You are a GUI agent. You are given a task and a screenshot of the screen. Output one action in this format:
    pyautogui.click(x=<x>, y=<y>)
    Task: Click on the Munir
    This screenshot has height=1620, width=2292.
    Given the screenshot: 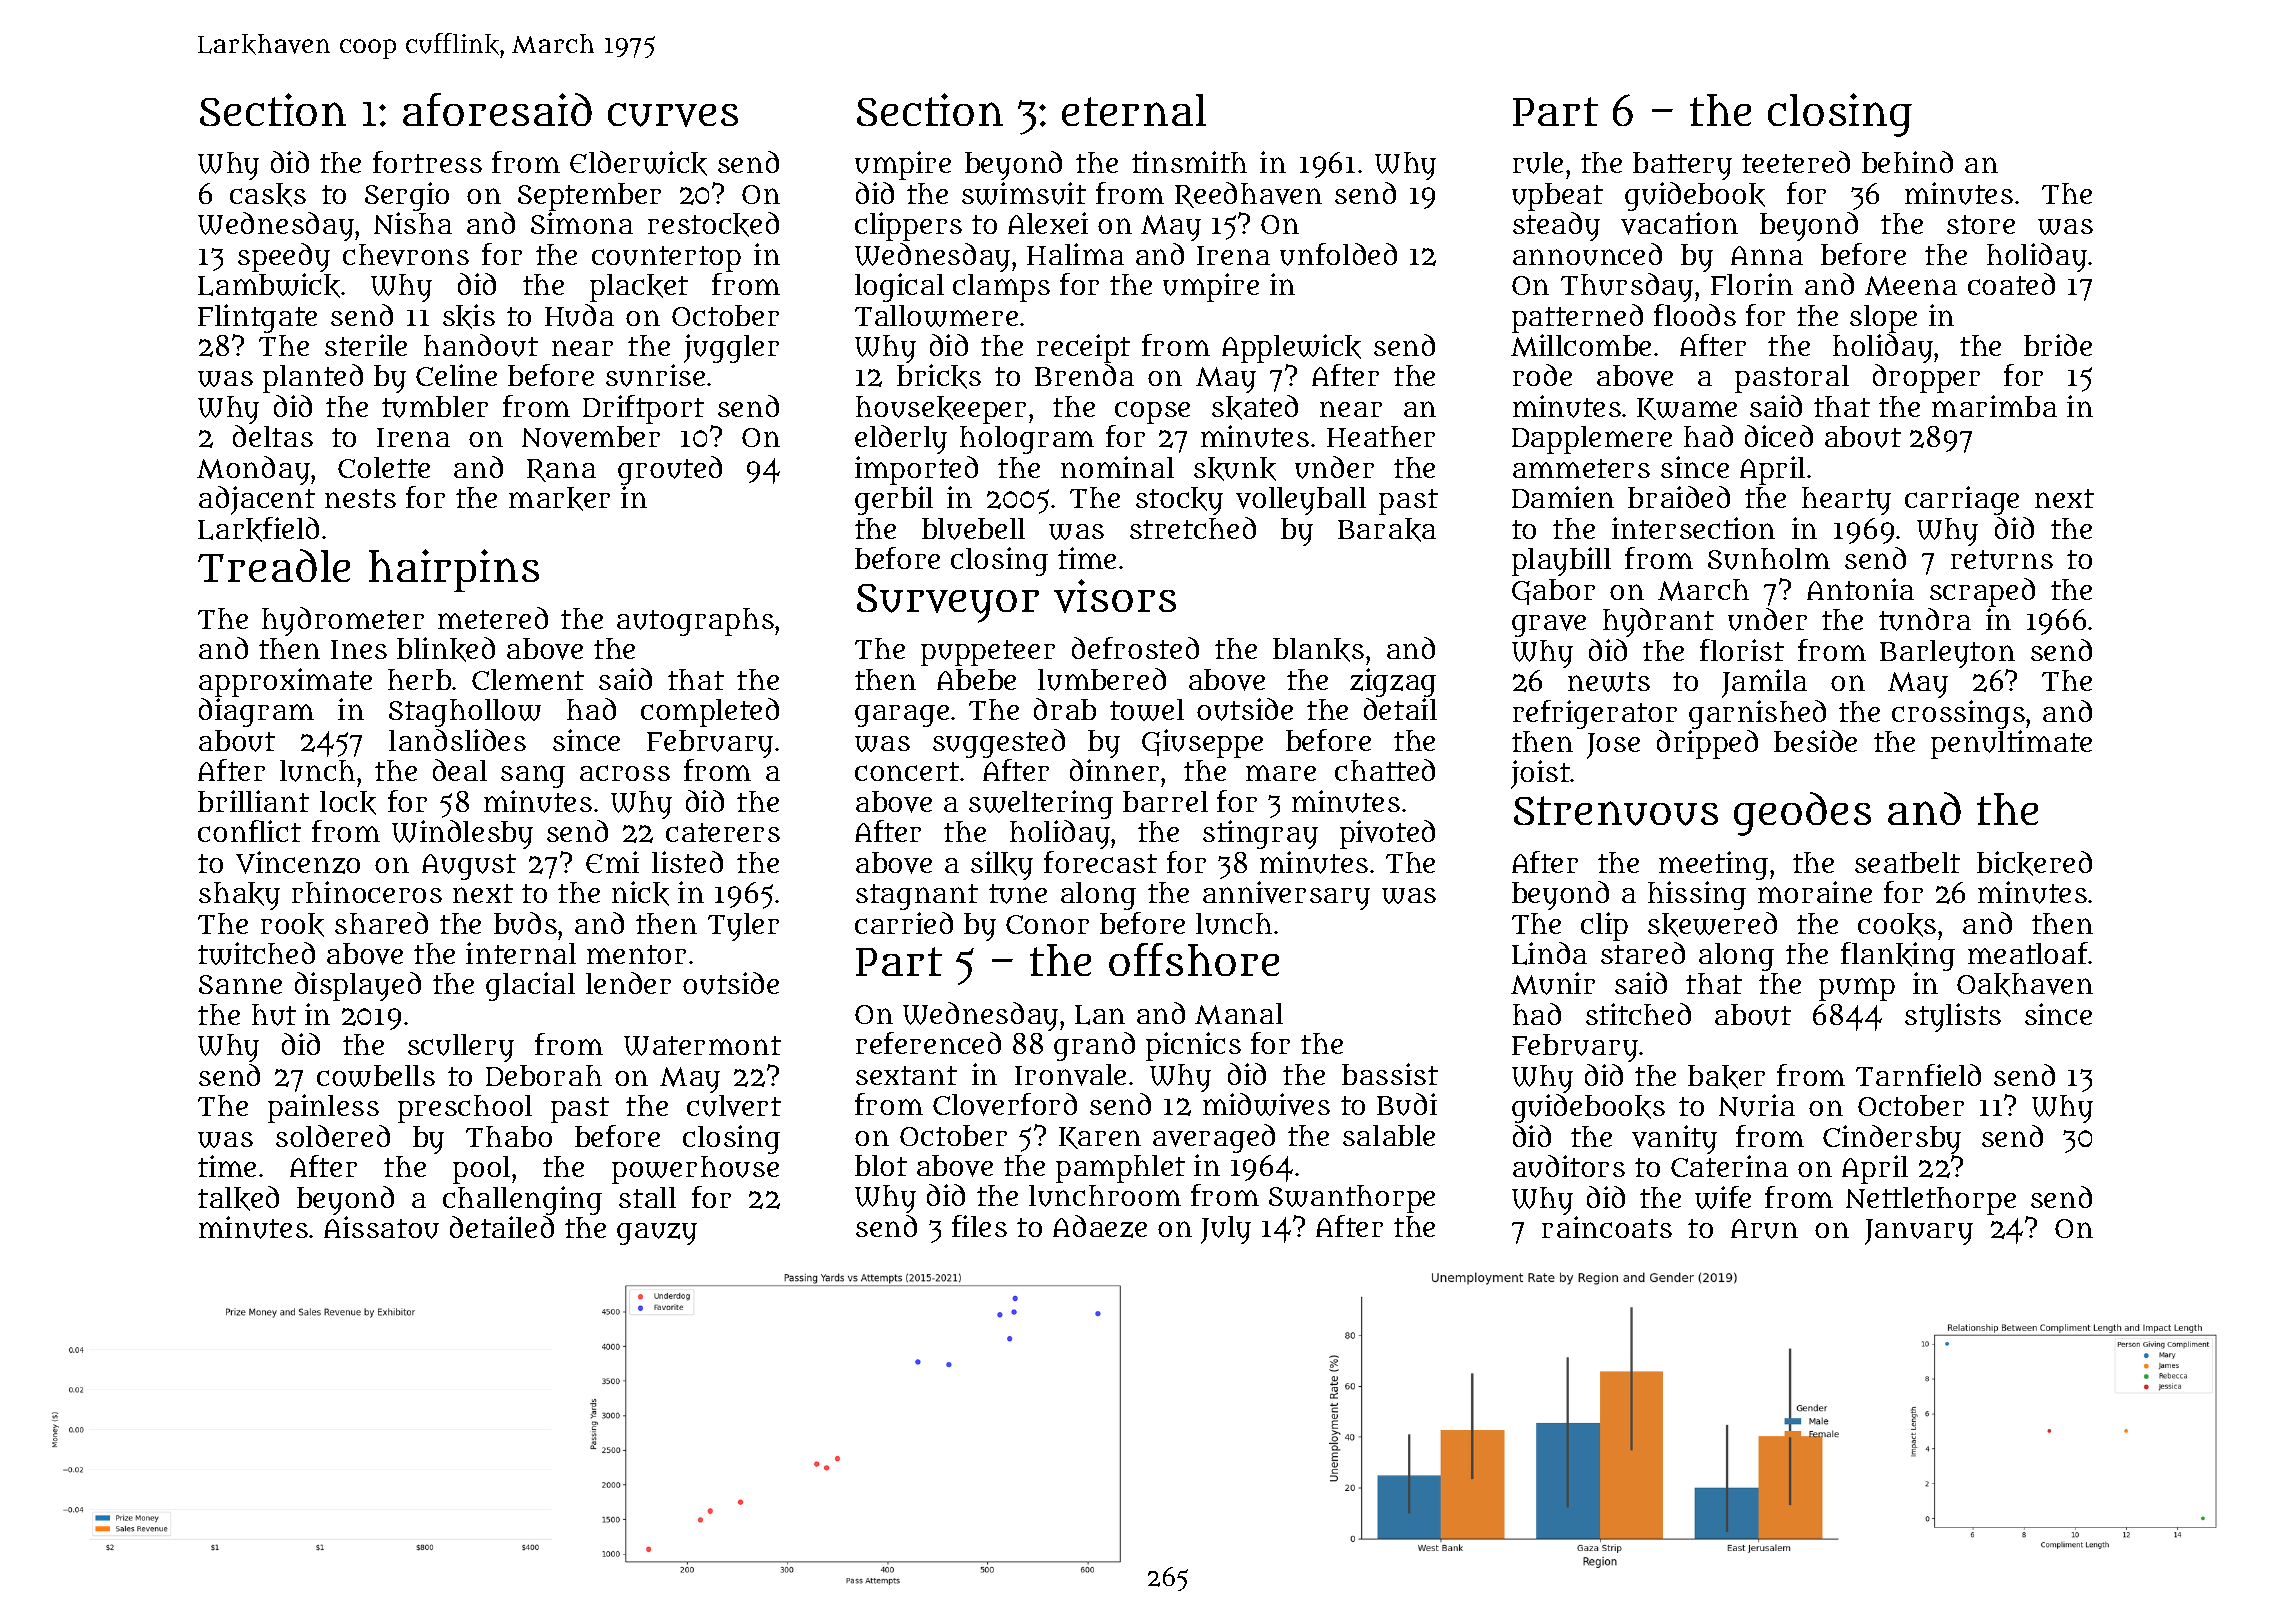 What is the action you would take?
    pyautogui.click(x=1553, y=983)
